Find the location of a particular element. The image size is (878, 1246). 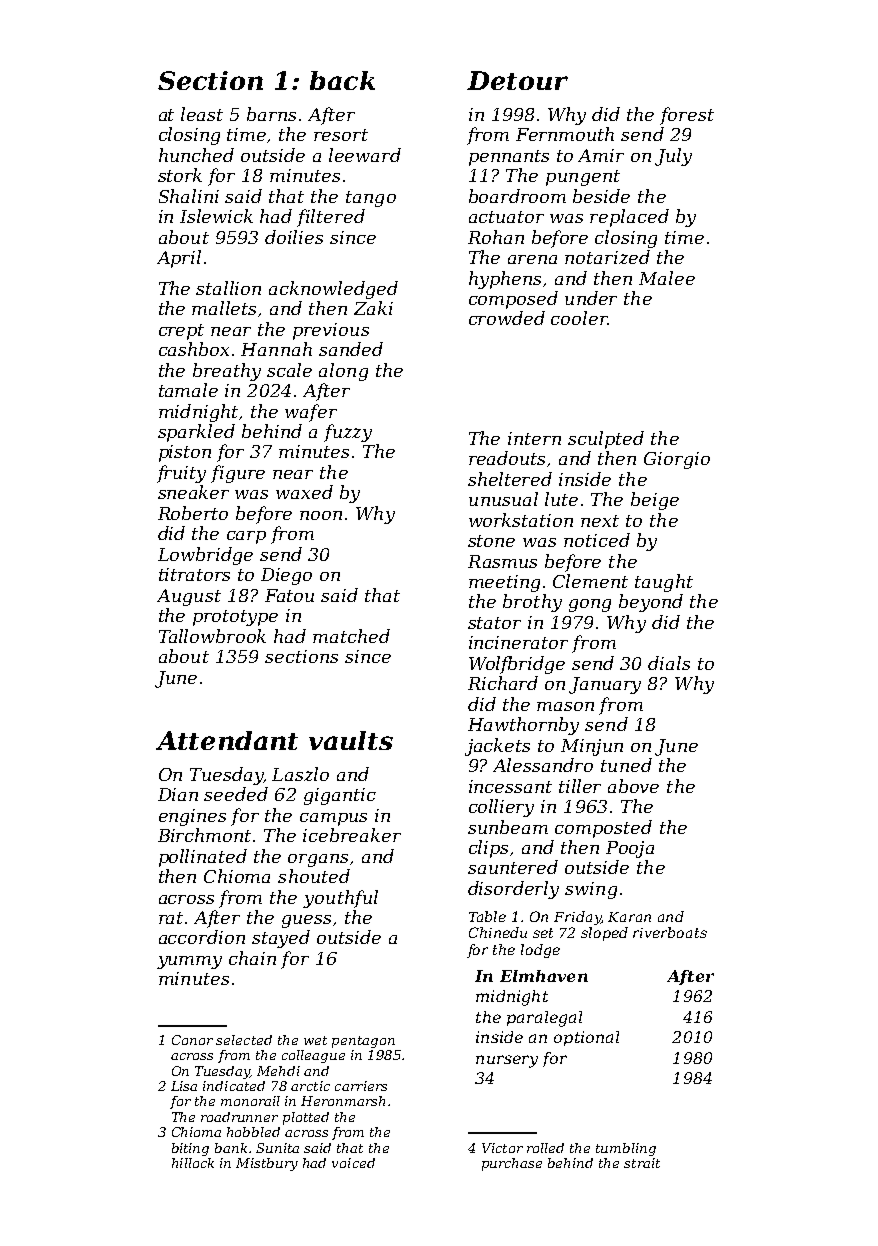

stator is located at coordinates (494, 623).
